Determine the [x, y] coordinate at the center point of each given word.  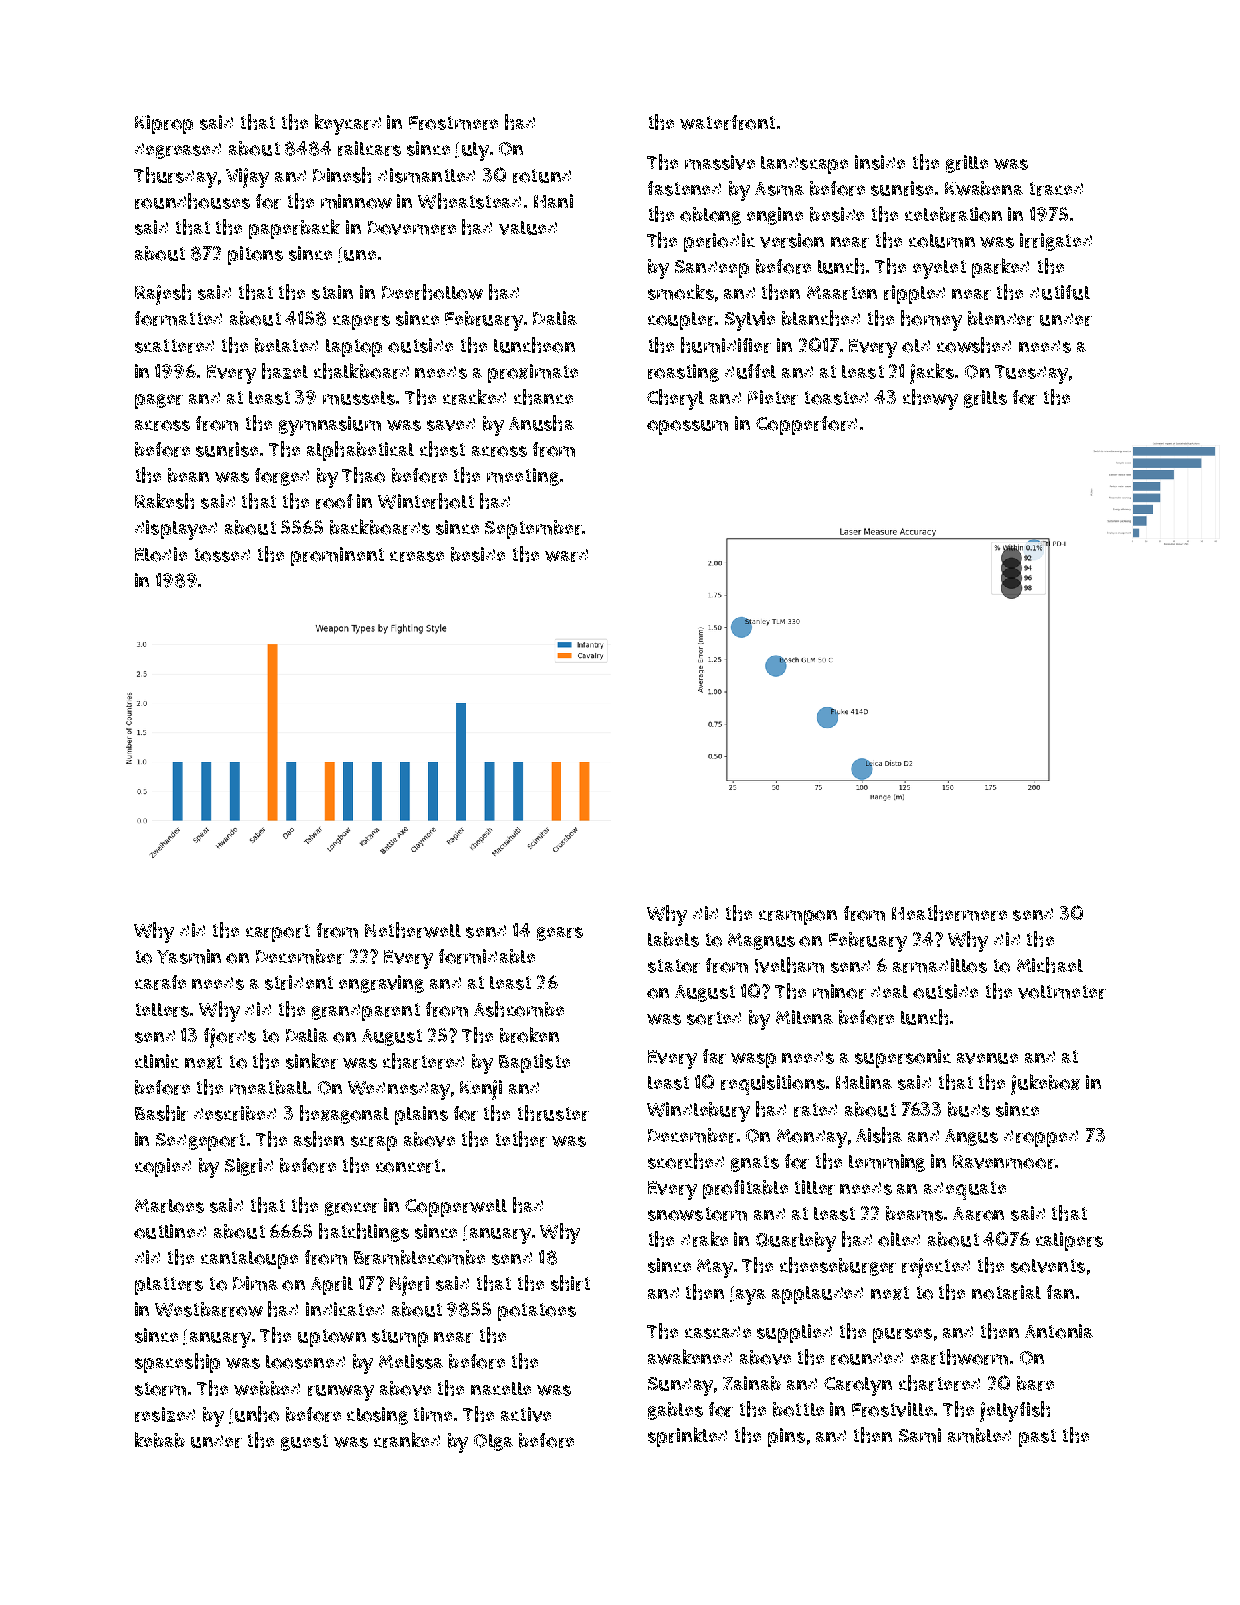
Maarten [842, 293]
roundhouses [192, 201]
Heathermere [949, 913]
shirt [570, 1283]
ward [566, 555]
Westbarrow [209, 1309]
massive [720, 162]
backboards [380, 527]
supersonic [903, 1058]
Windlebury [698, 1112]
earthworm [959, 1357]
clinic [157, 1061]
